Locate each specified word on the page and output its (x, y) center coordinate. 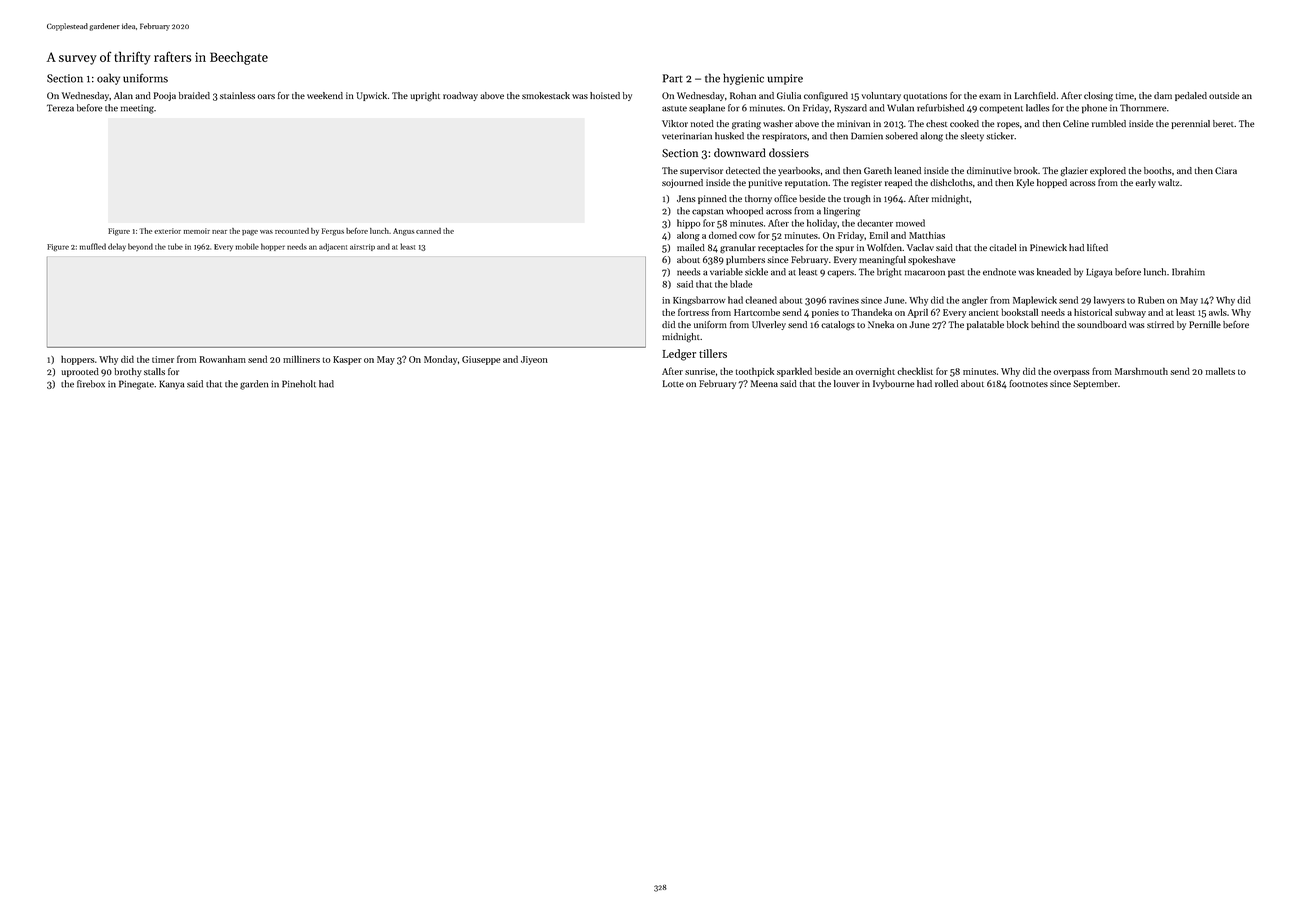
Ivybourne (893, 384)
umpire (785, 79)
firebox (91, 384)
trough (857, 200)
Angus (404, 232)
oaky (108, 79)
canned (428, 231)
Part (673, 78)
